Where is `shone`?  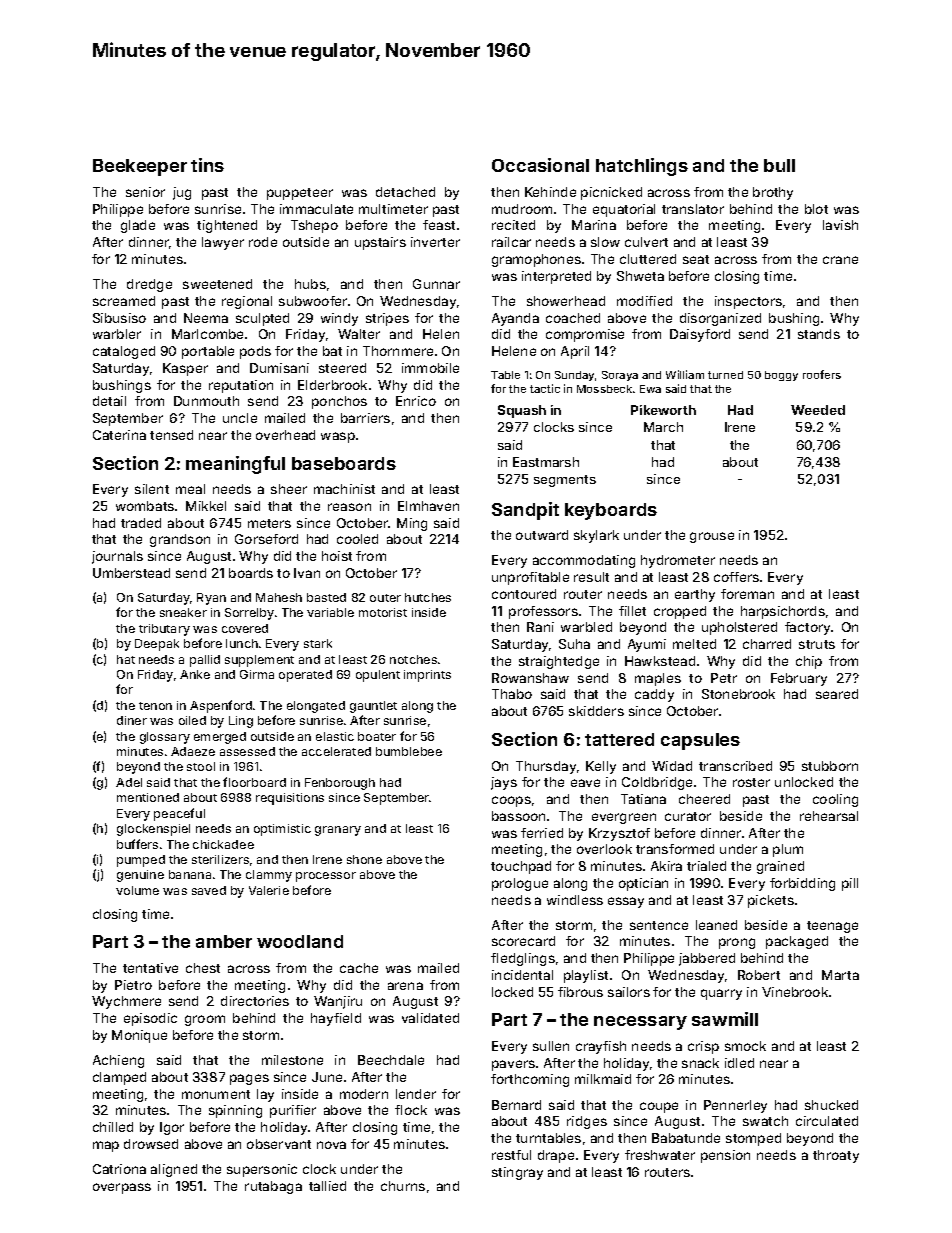
shone is located at coordinates (364, 859).
